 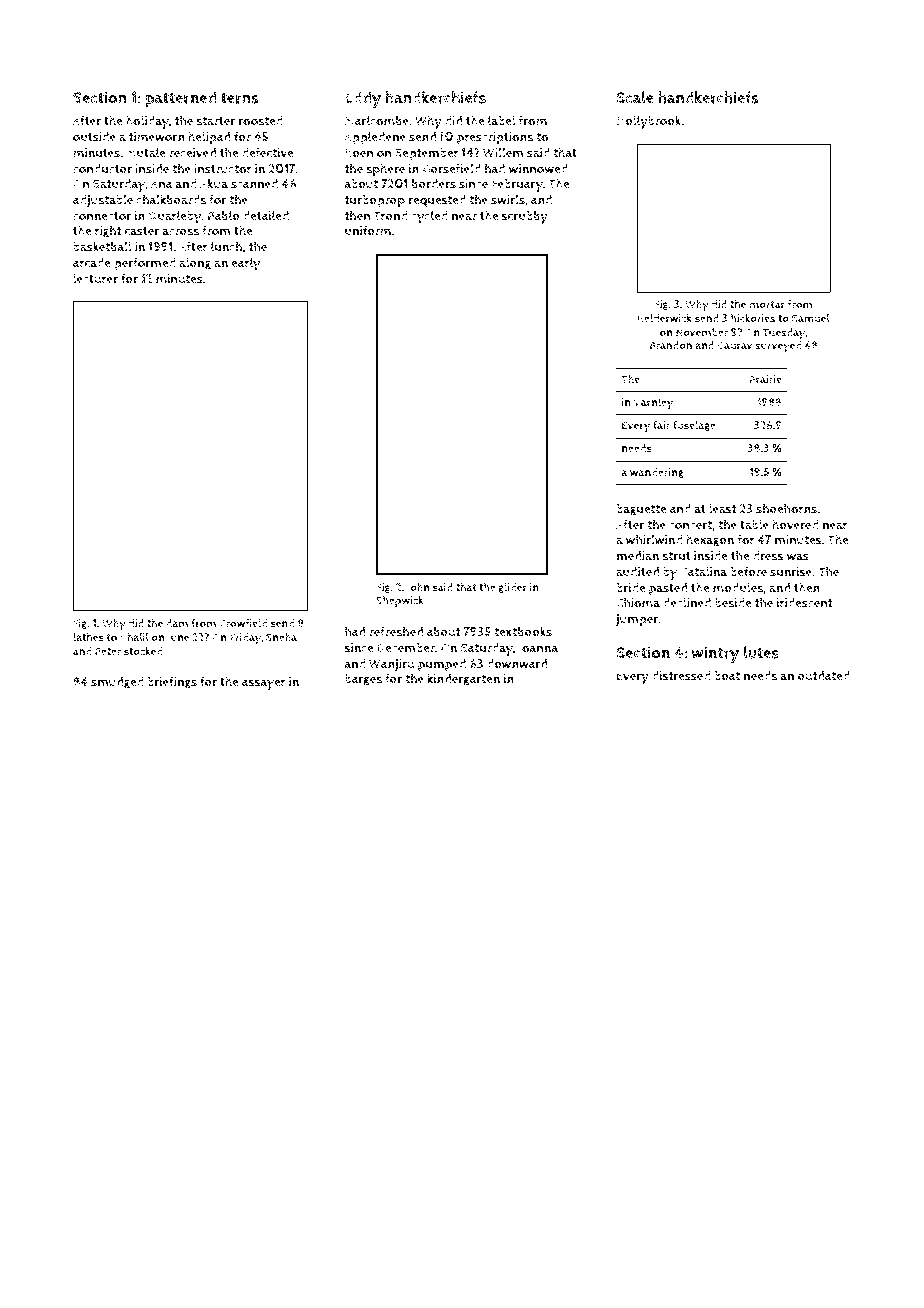 What do you see at coordinates (641, 510) in the page?
I see `baguette` at bounding box center [641, 510].
